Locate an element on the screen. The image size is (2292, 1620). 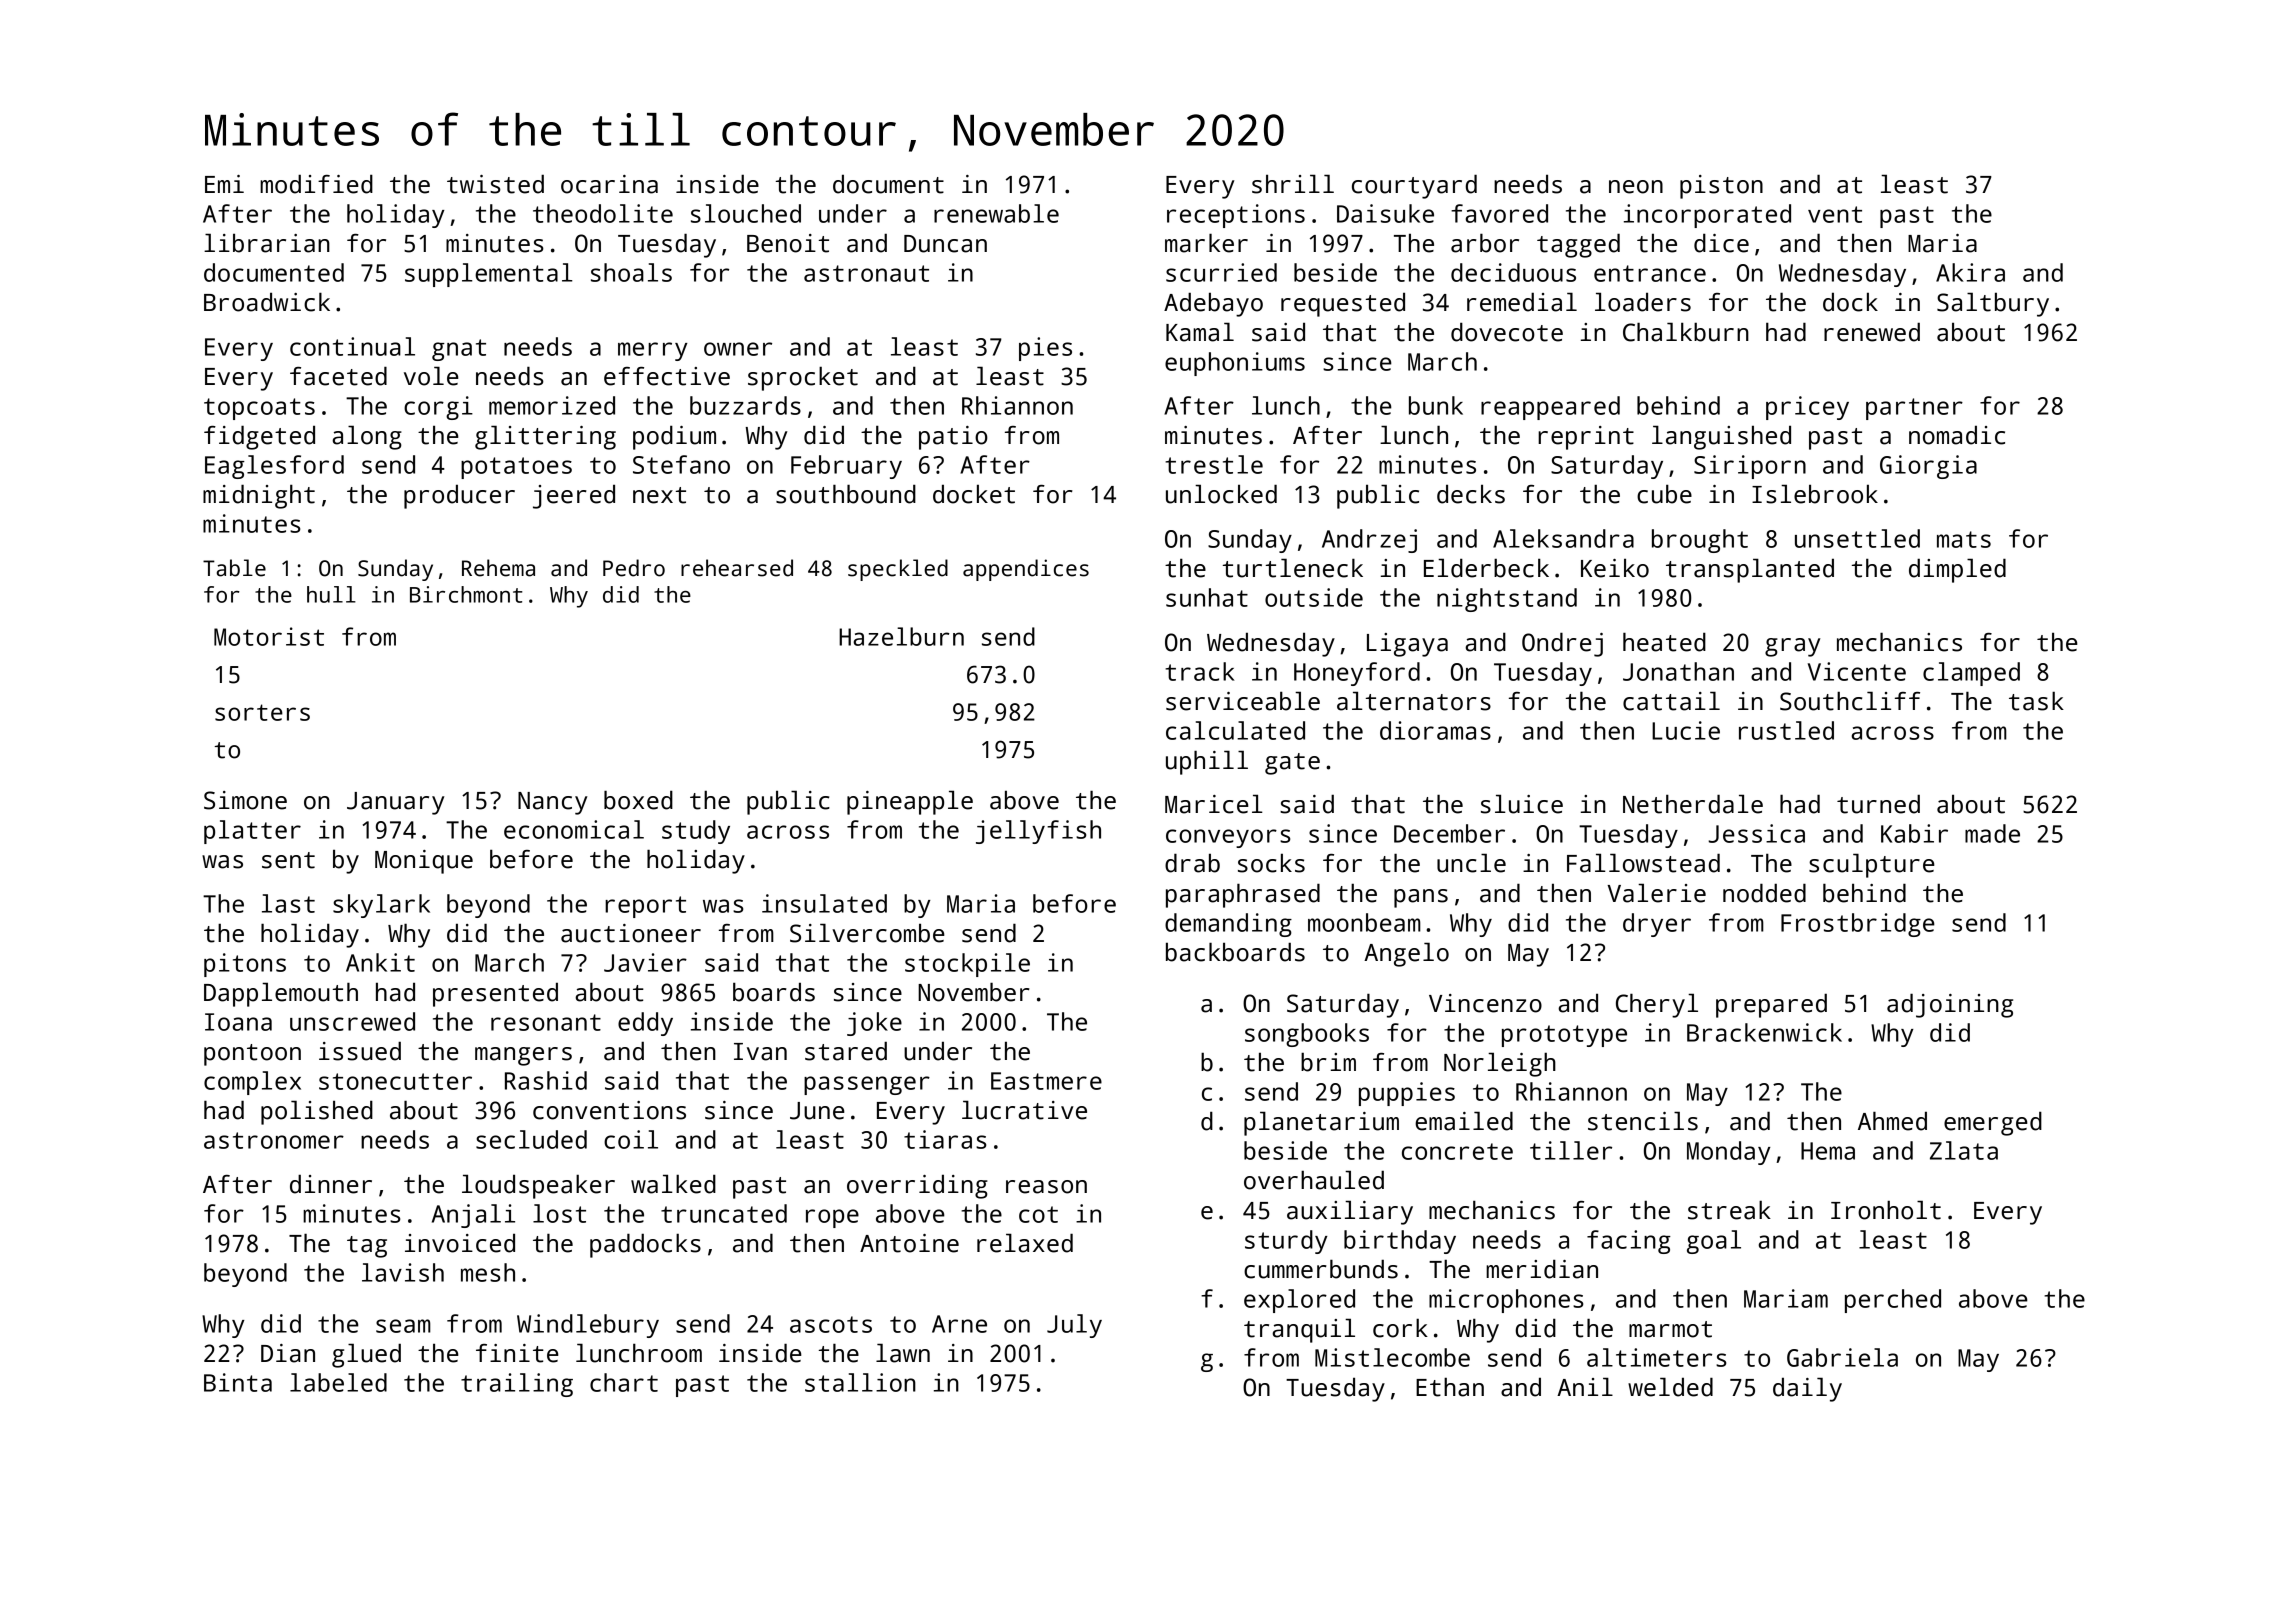
Zlata is located at coordinates (1964, 1150).
